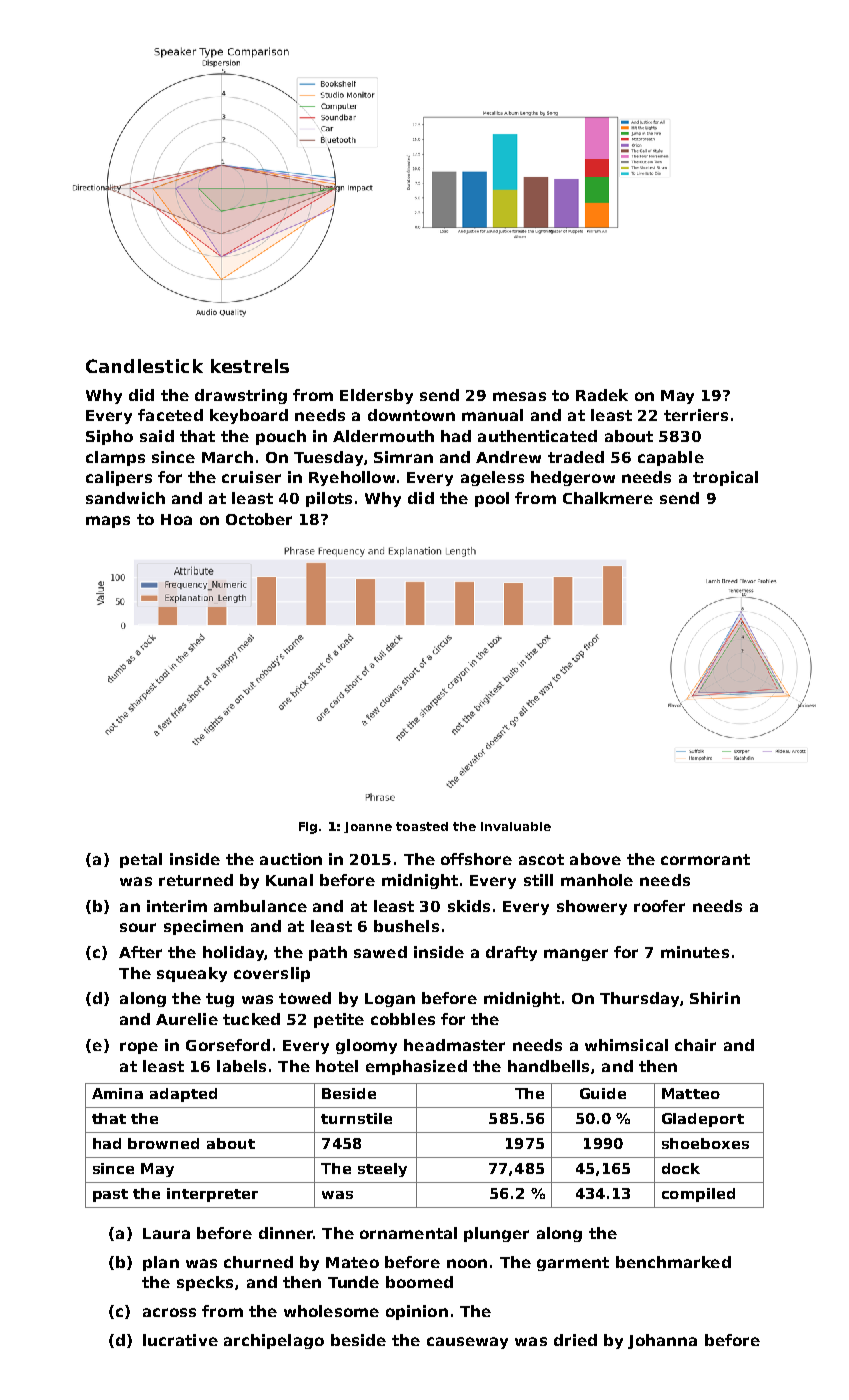  Describe the element at coordinates (492, 499) in the screenshot. I see `pool` at that location.
